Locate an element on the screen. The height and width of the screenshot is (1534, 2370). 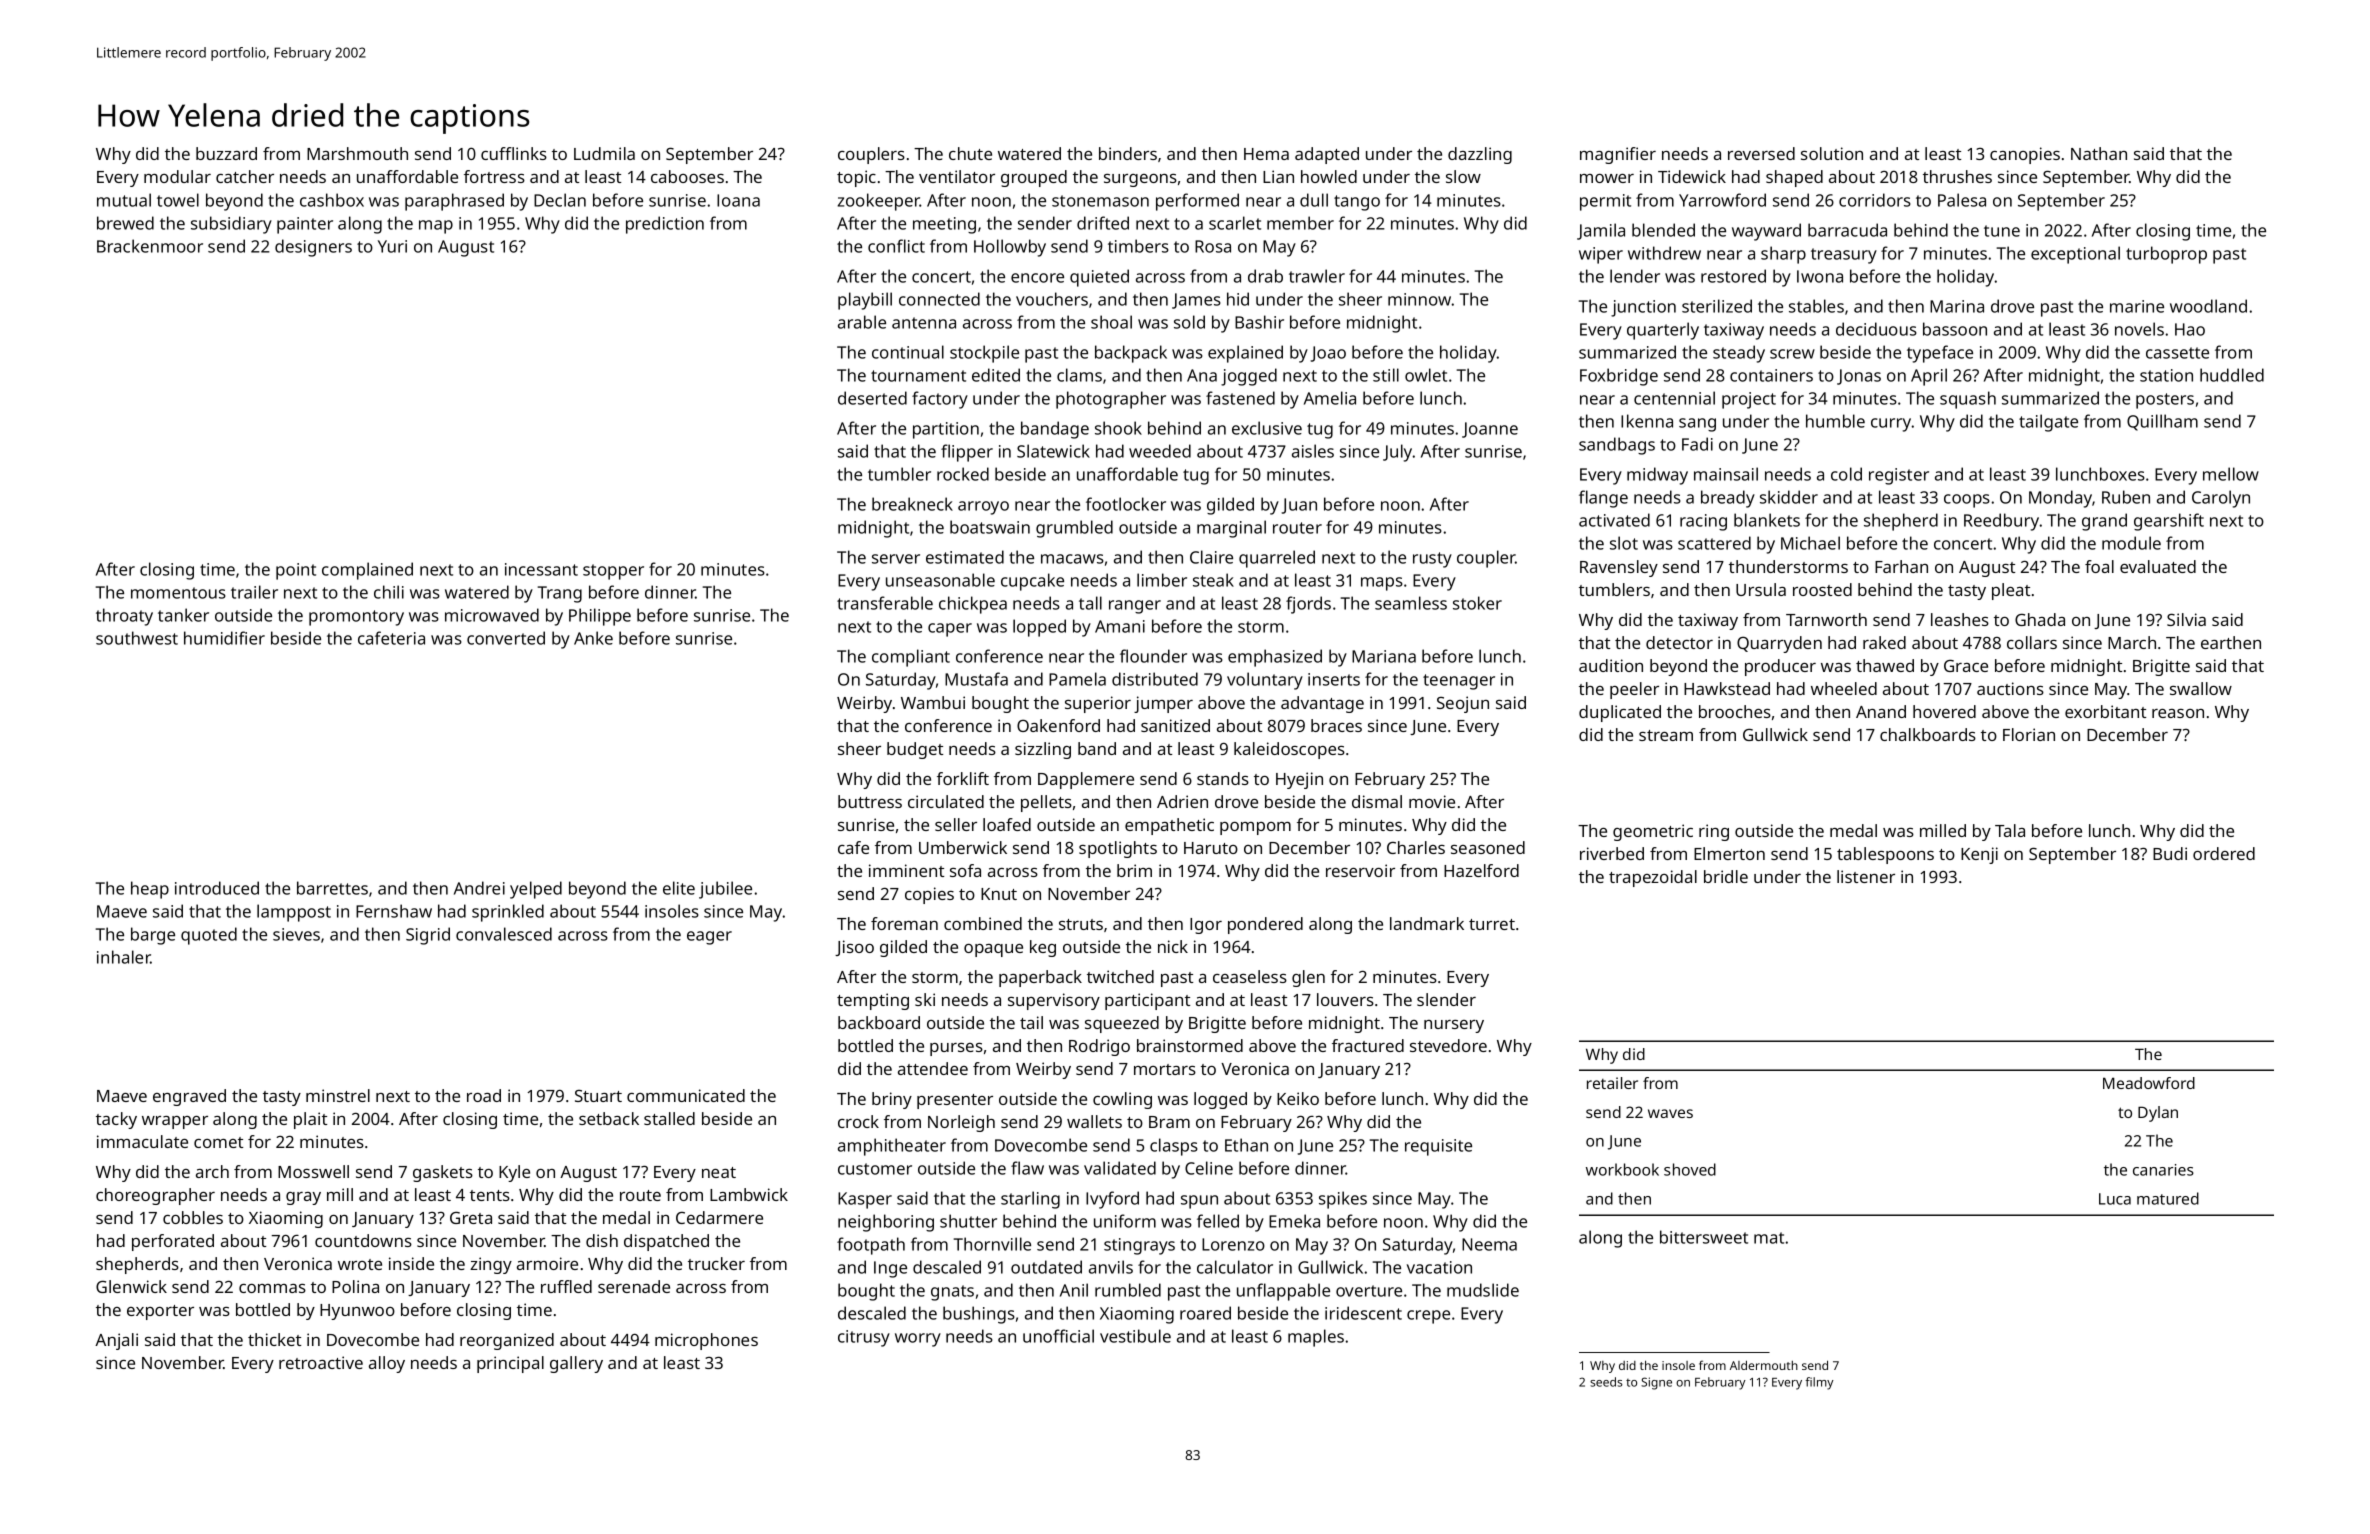
braces is located at coordinates (1336, 725).
